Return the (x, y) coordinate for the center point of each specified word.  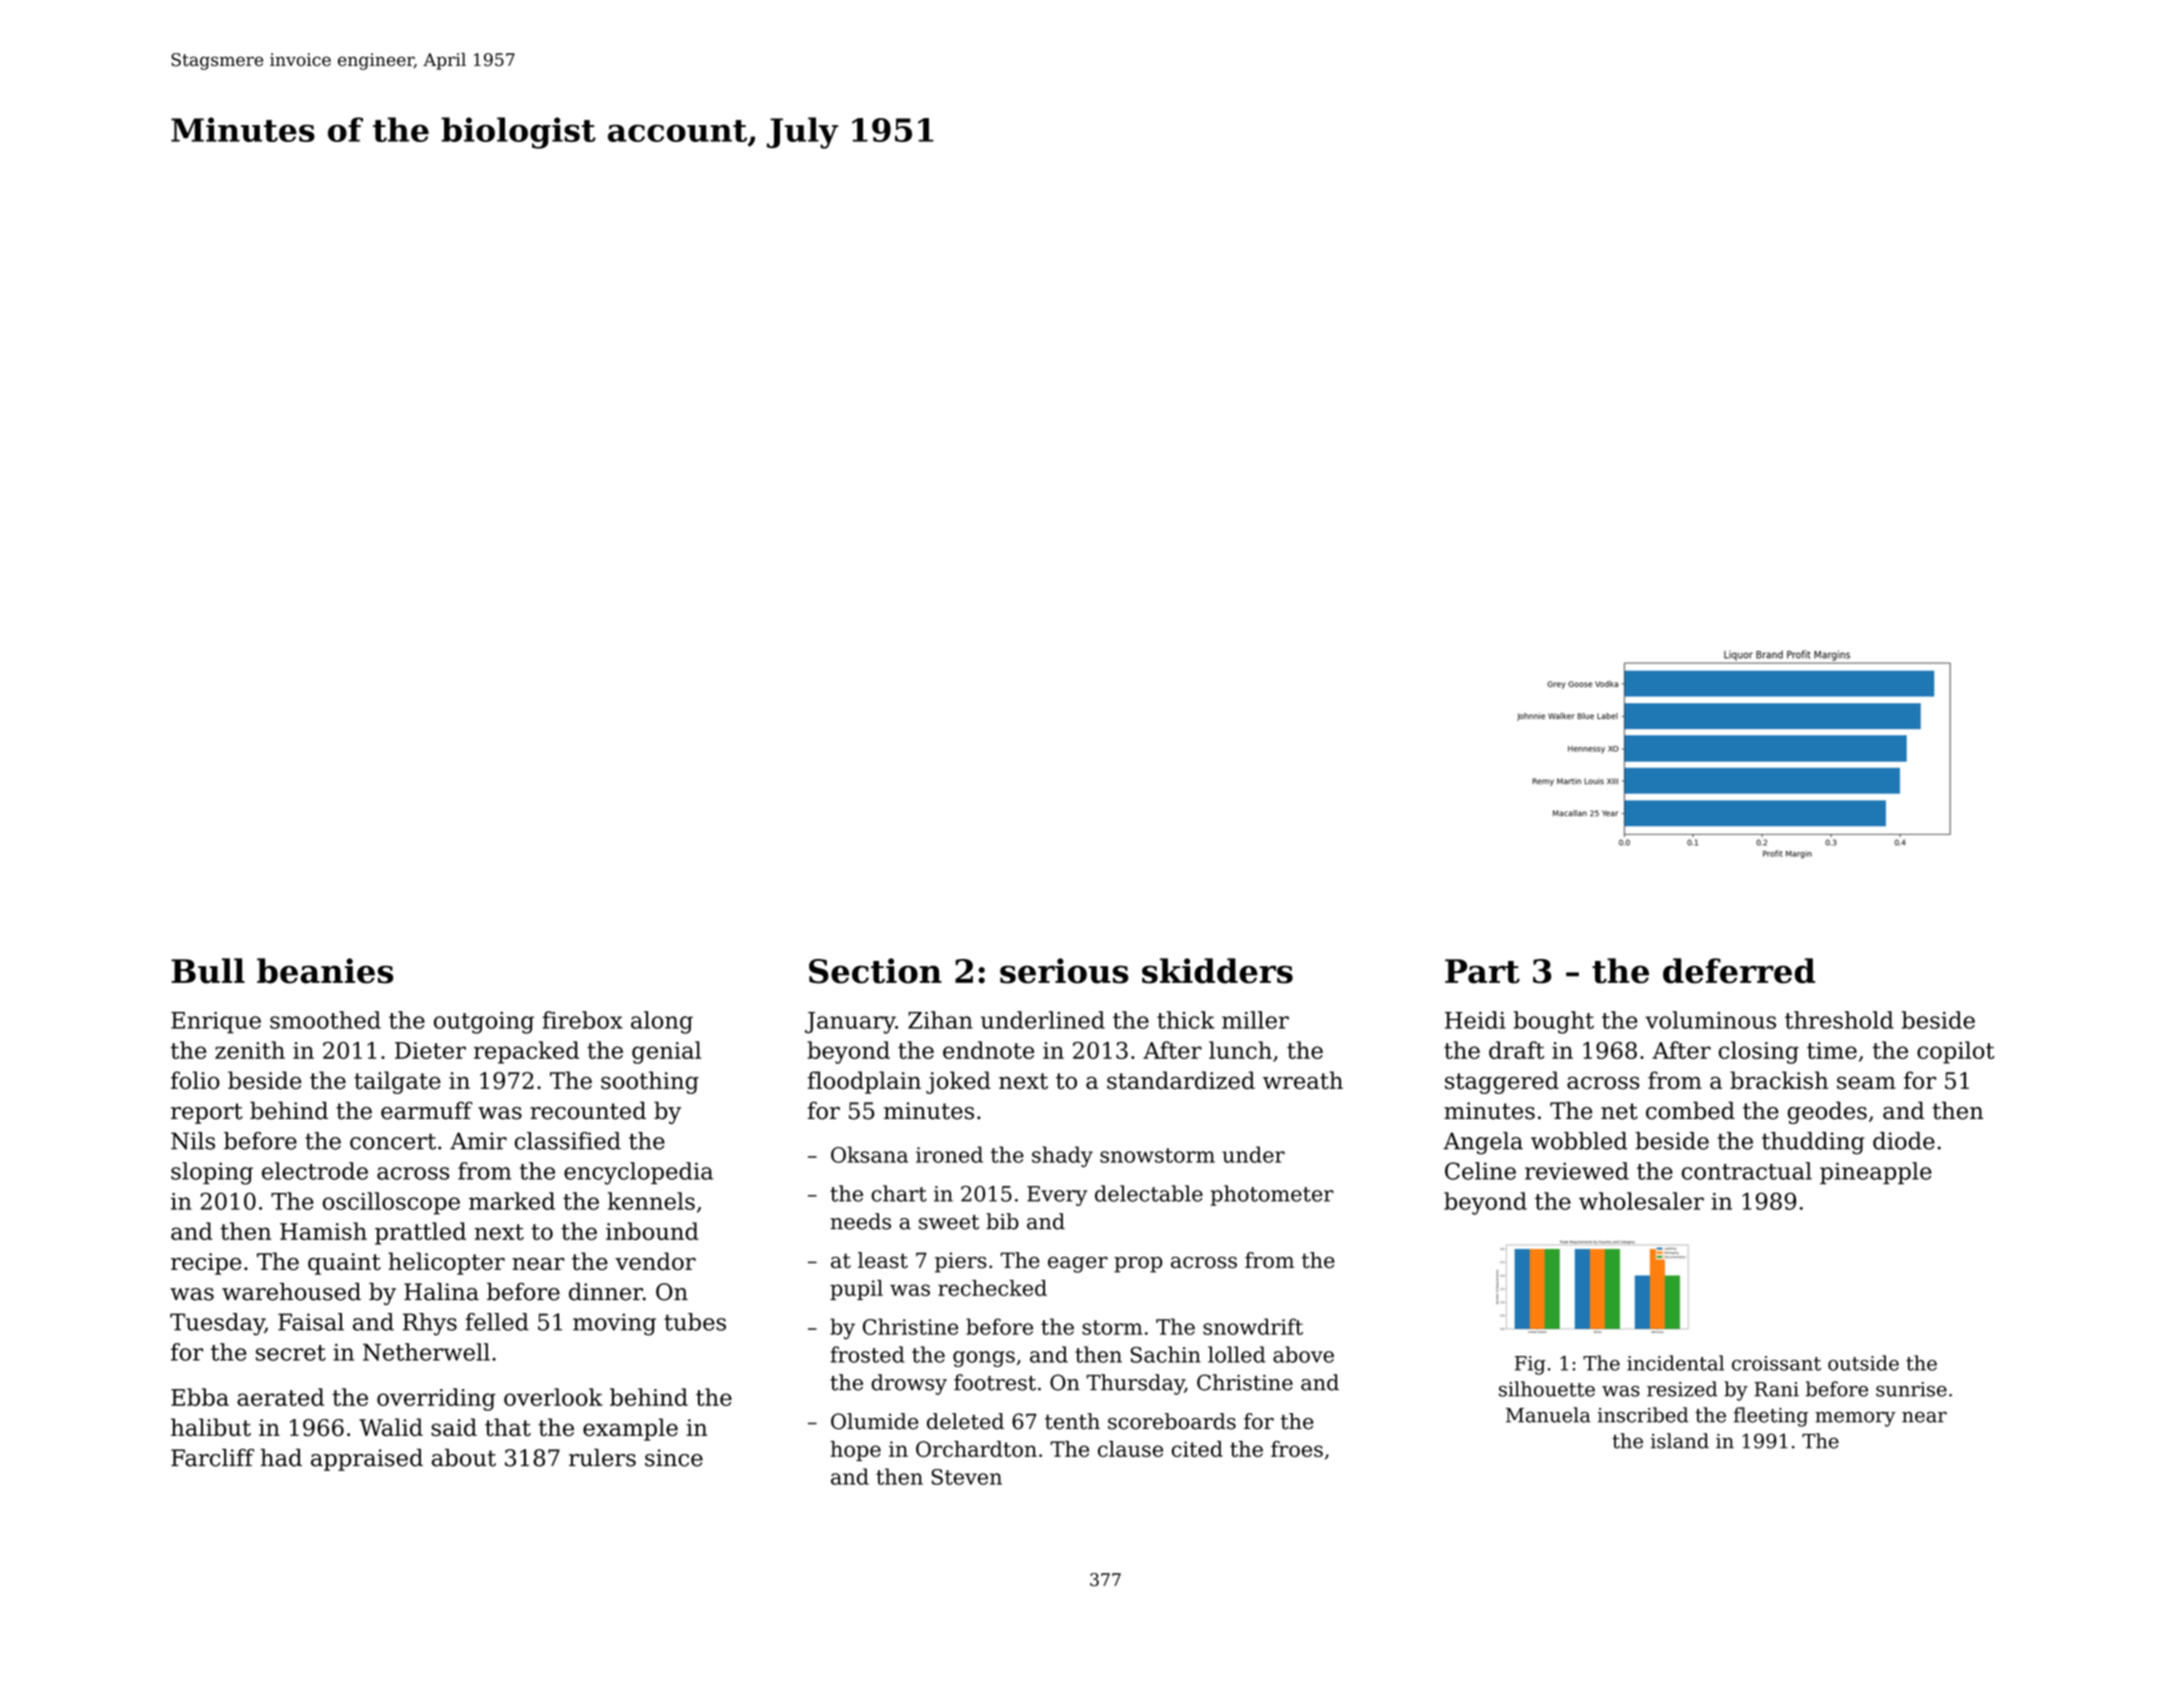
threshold (1839, 1020)
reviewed (1577, 1171)
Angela (1483, 1143)
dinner (606, 1292)
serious (1064, 971)
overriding (436, 1399)
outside (1863, 1363)
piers (961, 1262)
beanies (325, 971)
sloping (212, 1173)
